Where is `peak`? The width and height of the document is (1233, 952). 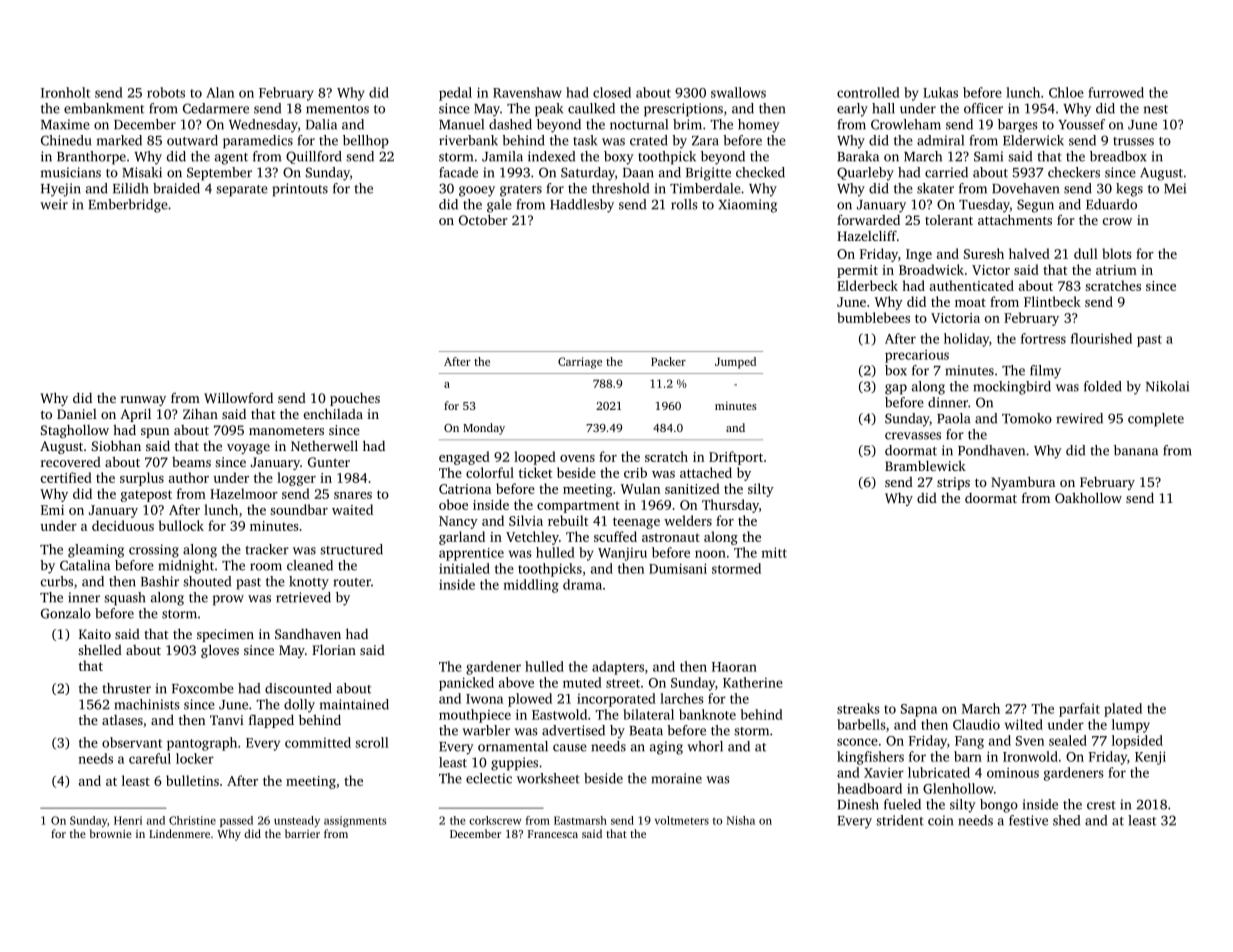 peak is located at coordinates (549, 110).
